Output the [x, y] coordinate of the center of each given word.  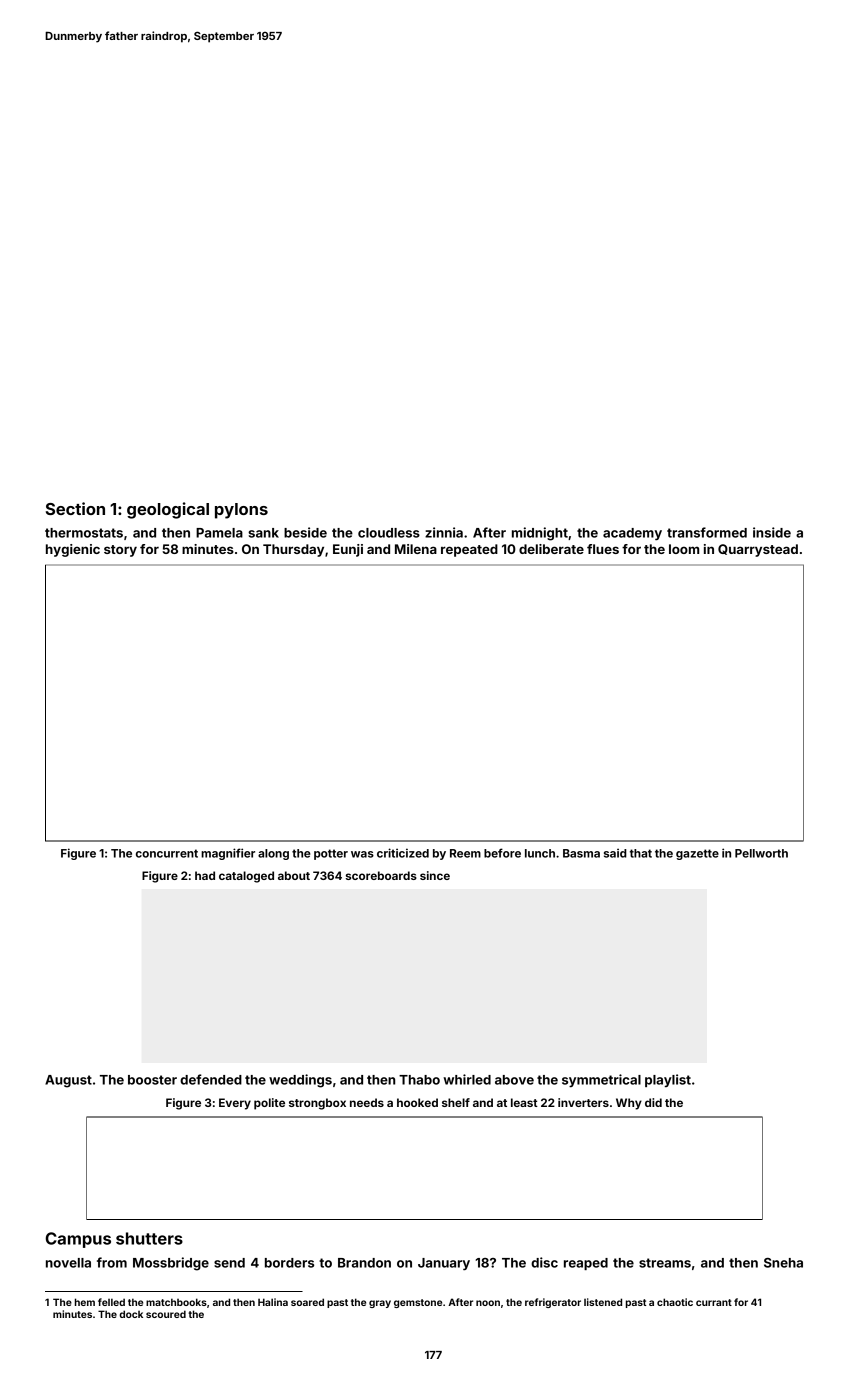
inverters [583, 1102]
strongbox [317, 1104]
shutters [149, 1238]
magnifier [228, 854]
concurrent [167, 853]
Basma [581, 853]
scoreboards [381, 875]
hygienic [73, 550]
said [615, 853]
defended [211, 1079]
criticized [403, 853]
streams [665, 1263]
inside [772, 532]
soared [307, 1302]
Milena [416, 549]
